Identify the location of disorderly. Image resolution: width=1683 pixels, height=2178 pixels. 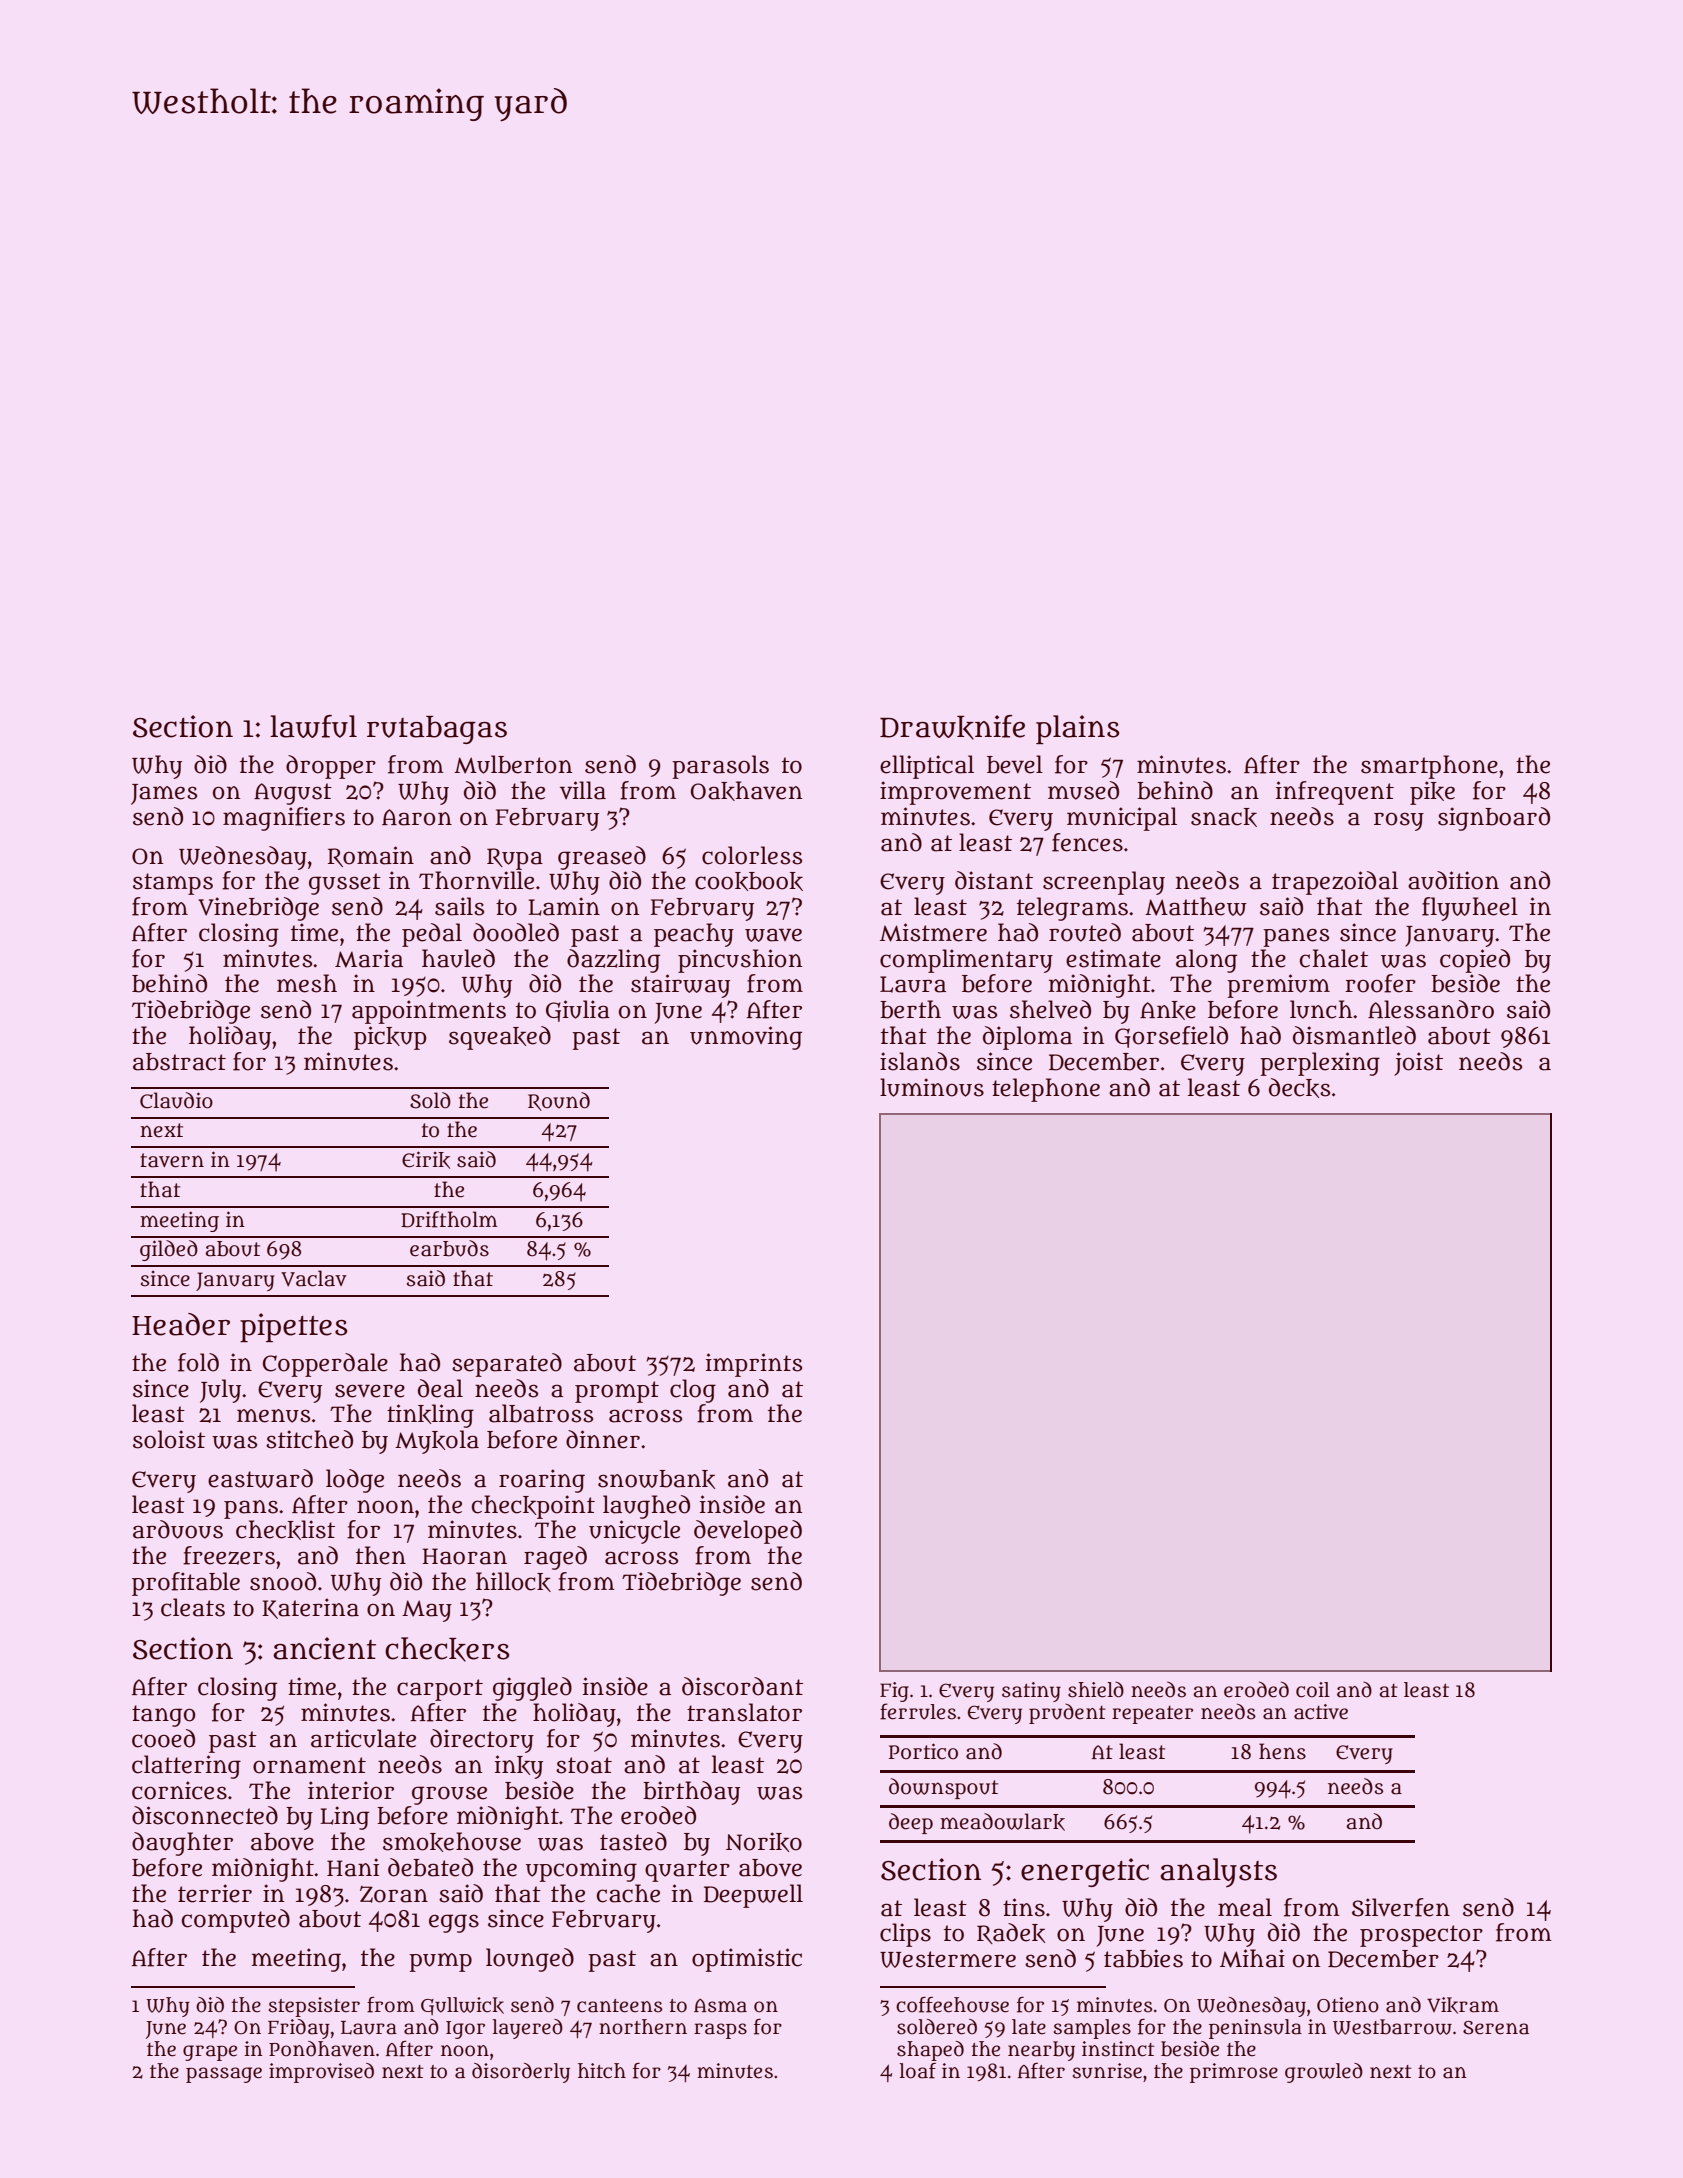
(521, 2073).
